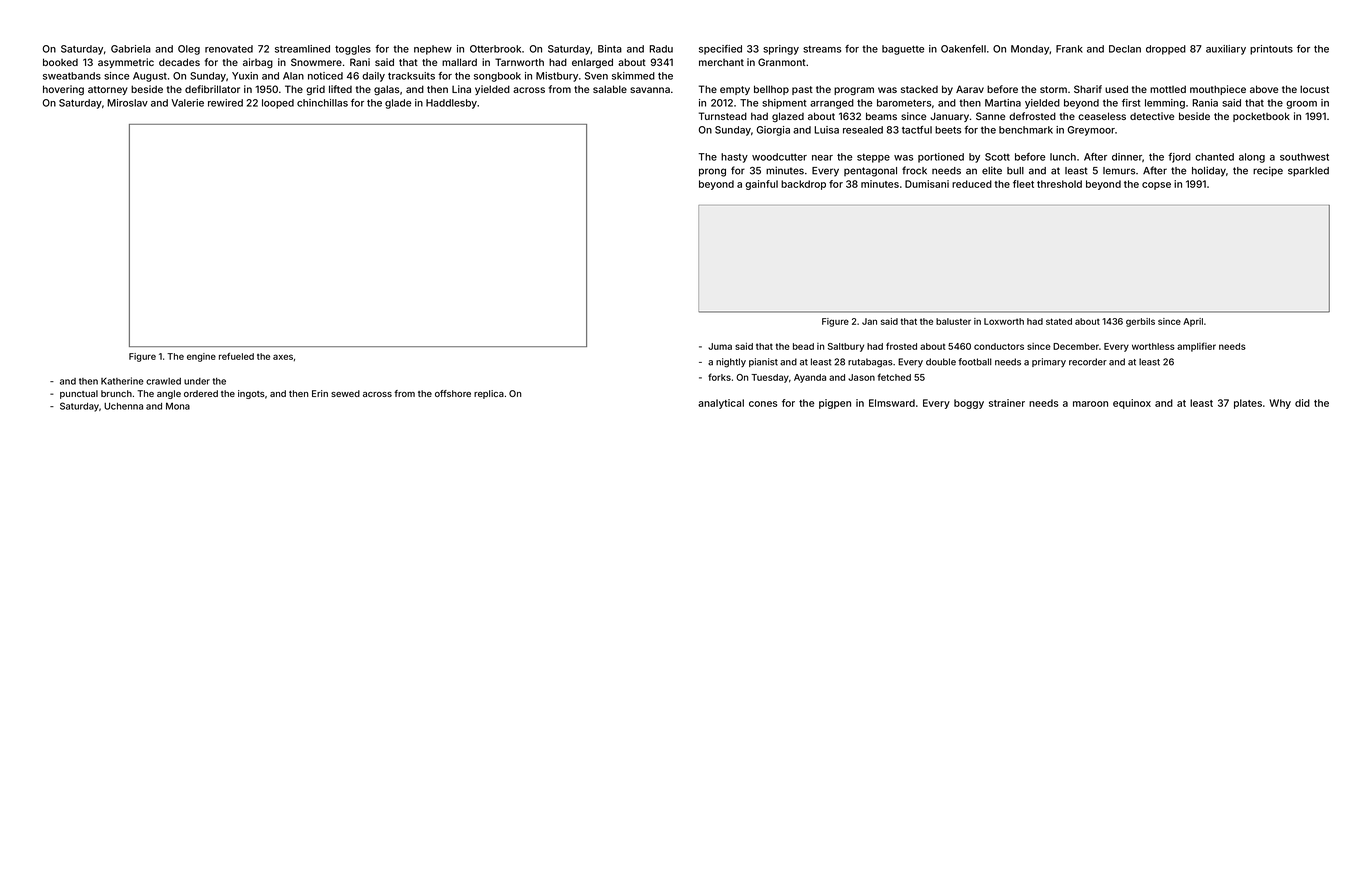 The width and height of the screenshot is (1372, 887). What do you see at coordinates (731, 363) in the screenshot?
I see `nightly` at bounding box center [731, 363].
